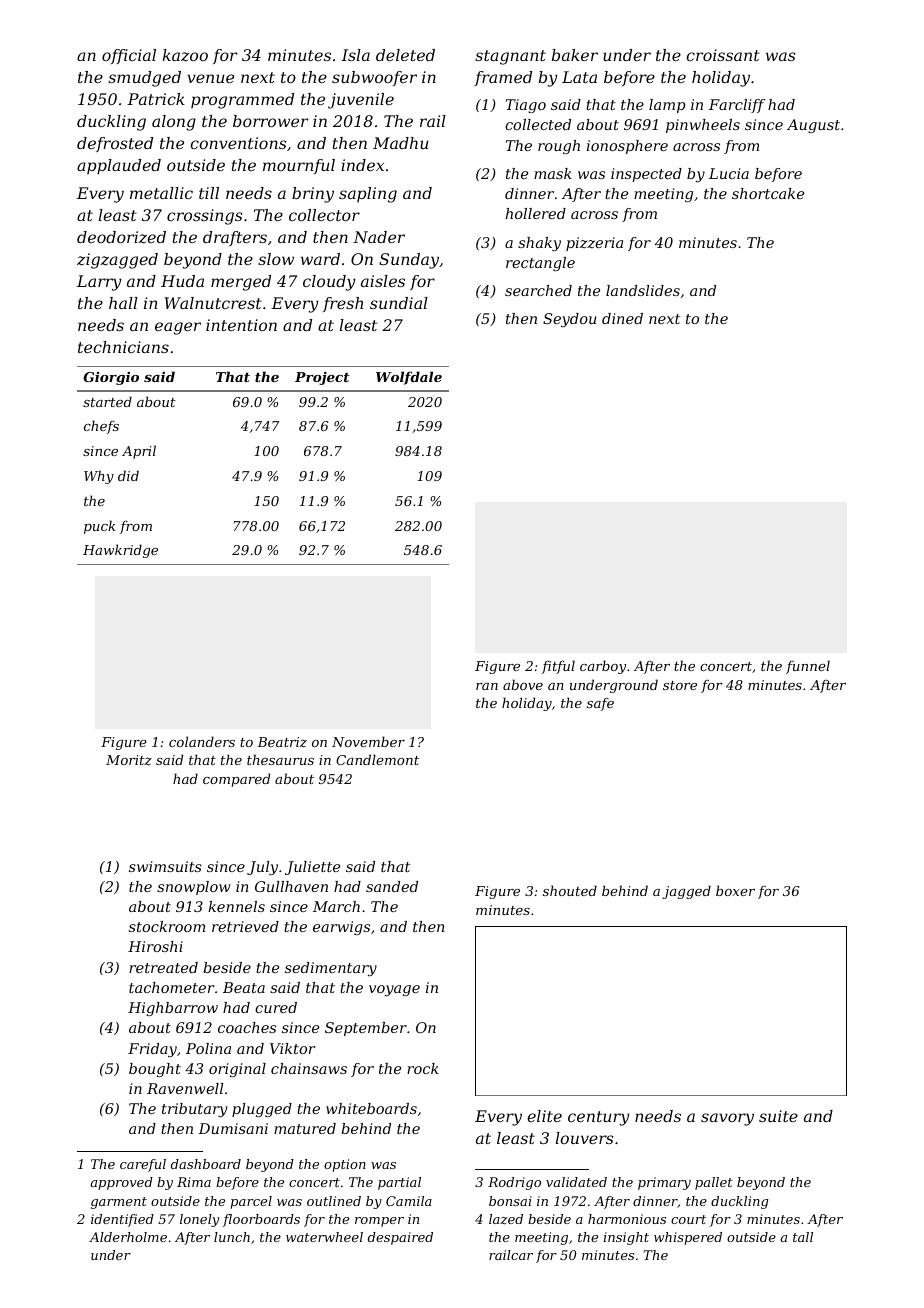 This image has height=1308, width=924. I want to click on Juliette, so click(312, 868).
